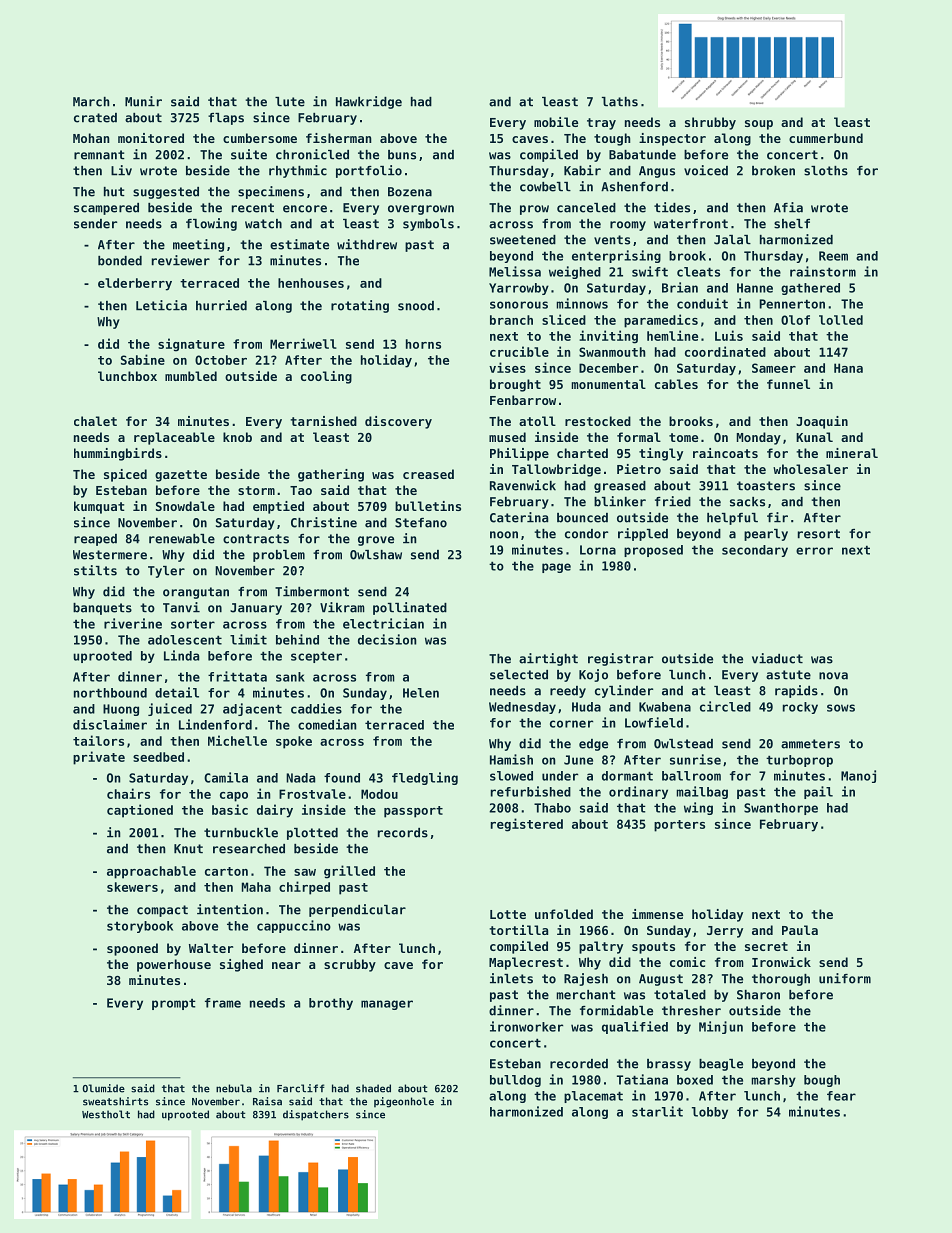 This page has width=952, height=1233. Describe the element at coordinates (115, 1101) in the page. I see `sweatshirts` at that location.
